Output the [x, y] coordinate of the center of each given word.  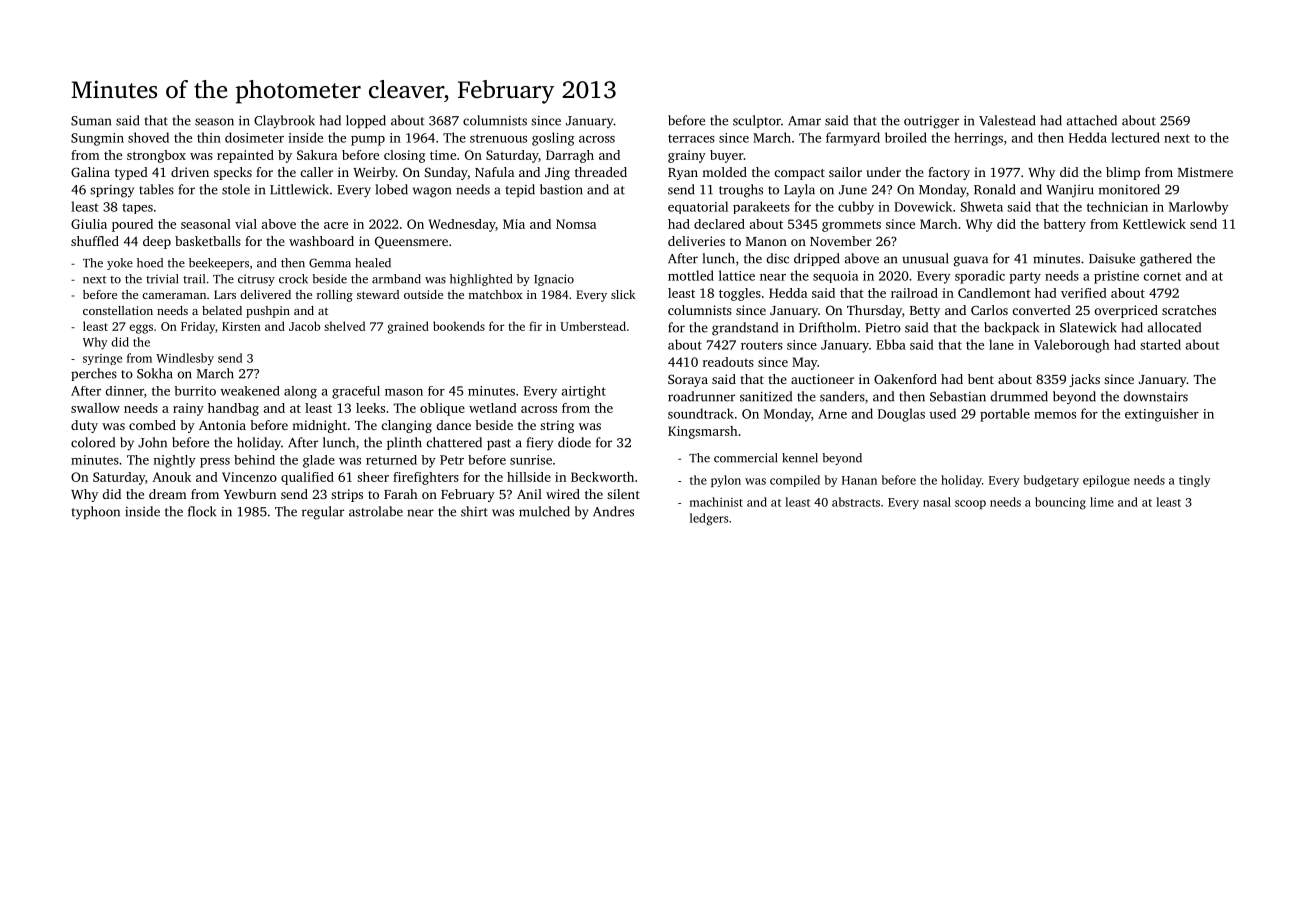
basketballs [208, 241]
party [1025, 278]
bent [981, 379]
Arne [832, 414]
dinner [124, 391]
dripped [817, 259]
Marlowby [1199, 208]
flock [202, 511]
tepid [520, 190]
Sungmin [97, 139]
